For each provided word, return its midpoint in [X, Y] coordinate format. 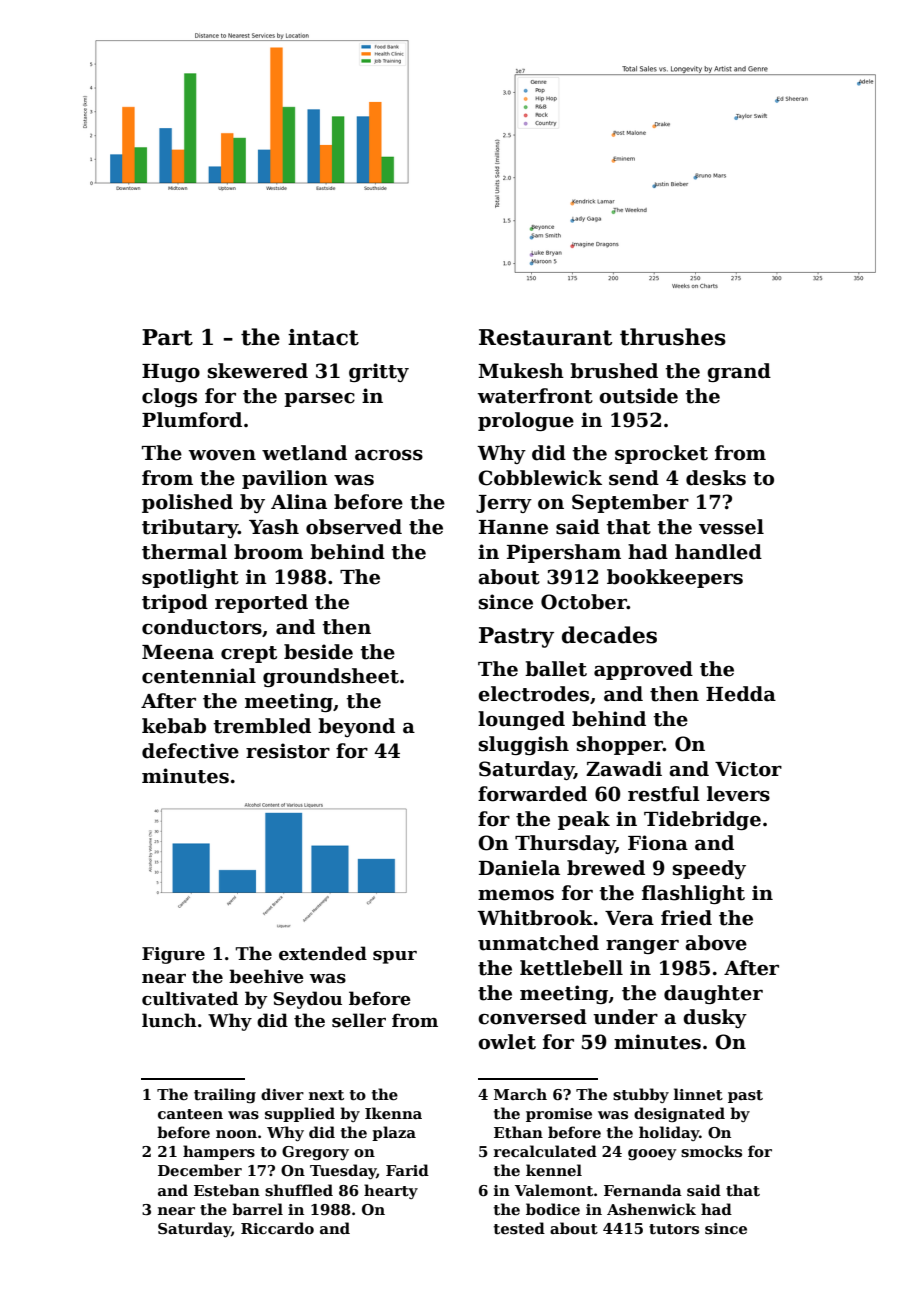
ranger [642, 946]
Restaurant [545, 337]
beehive [266, 976]
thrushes [673, 337]
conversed [532, 1017]
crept [249, 654]
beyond [356, 727]
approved [643, 670]
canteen [190, 1114]
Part [167, 337]
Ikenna [393, 1113]
